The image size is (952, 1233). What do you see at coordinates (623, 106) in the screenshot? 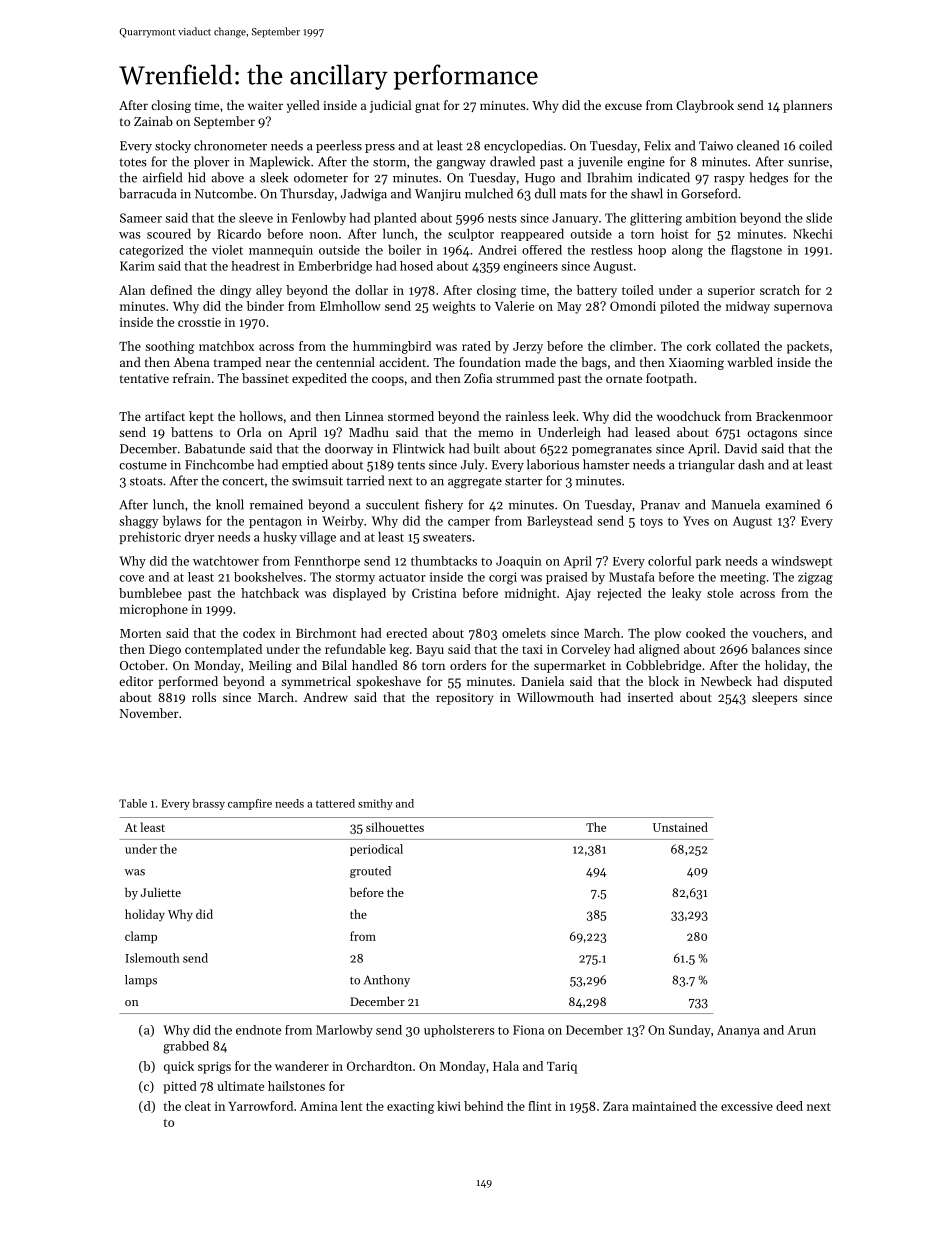
I see `excuse` at bounding box center [623, 106].
